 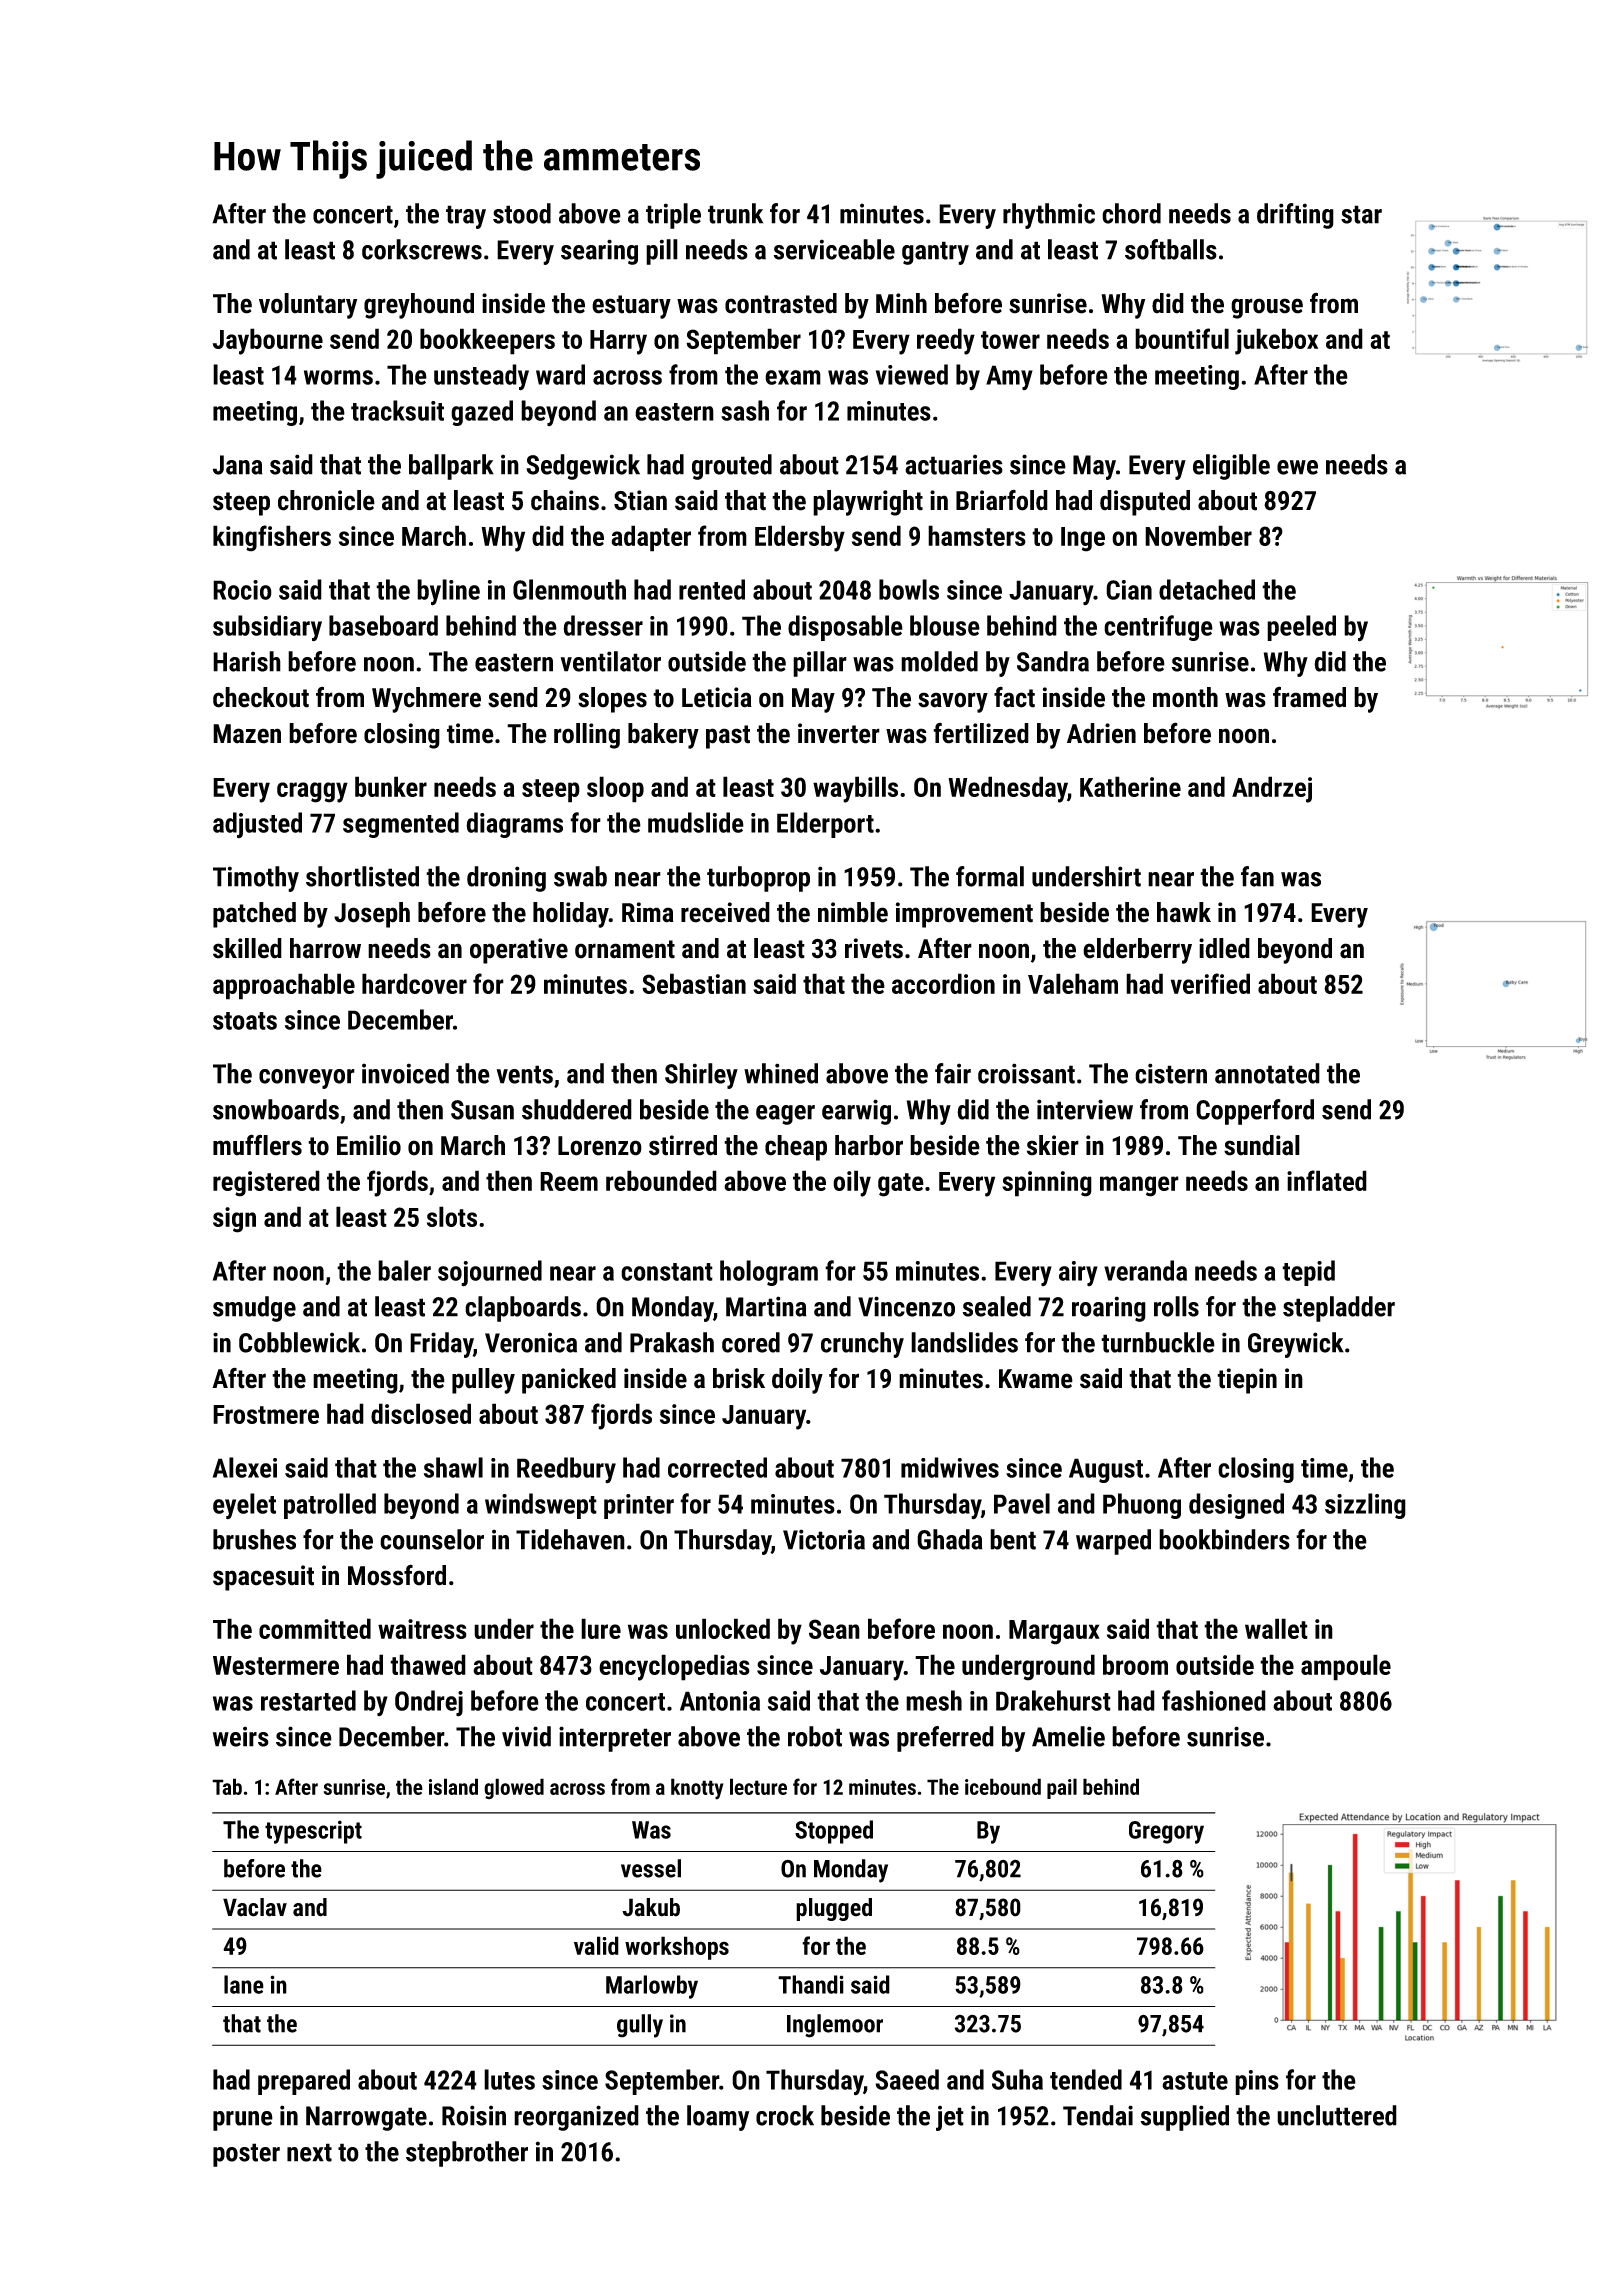 I want to click on harbor, so click(x=869, y=1145).
